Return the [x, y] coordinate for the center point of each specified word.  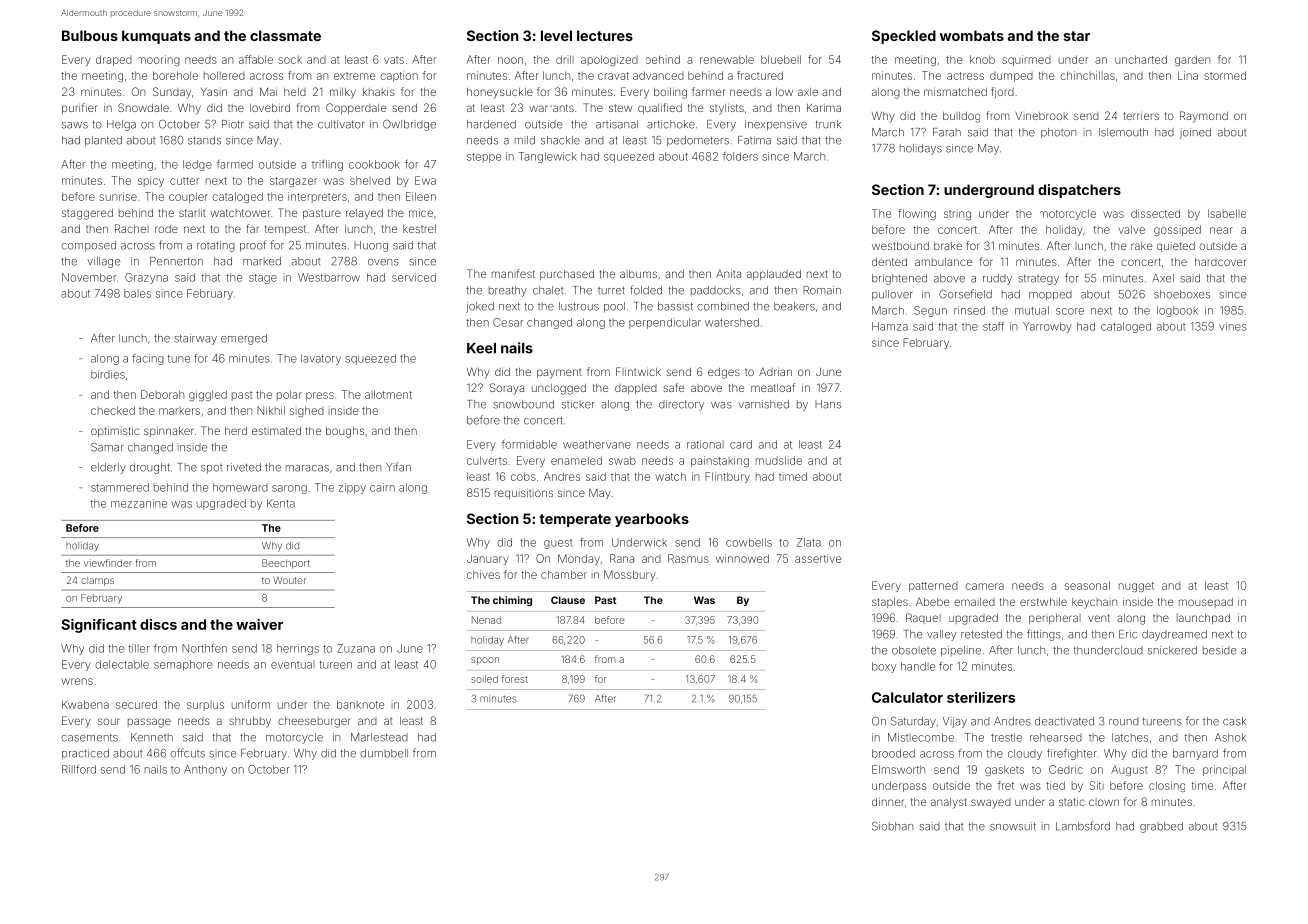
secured [136, 704]
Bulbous [90, 35]
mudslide [779, 460]
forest [514, 679]
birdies [108, 374]
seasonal [1087, 585]
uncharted [1141, 59]
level [556, 35]
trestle [1006, 737]
